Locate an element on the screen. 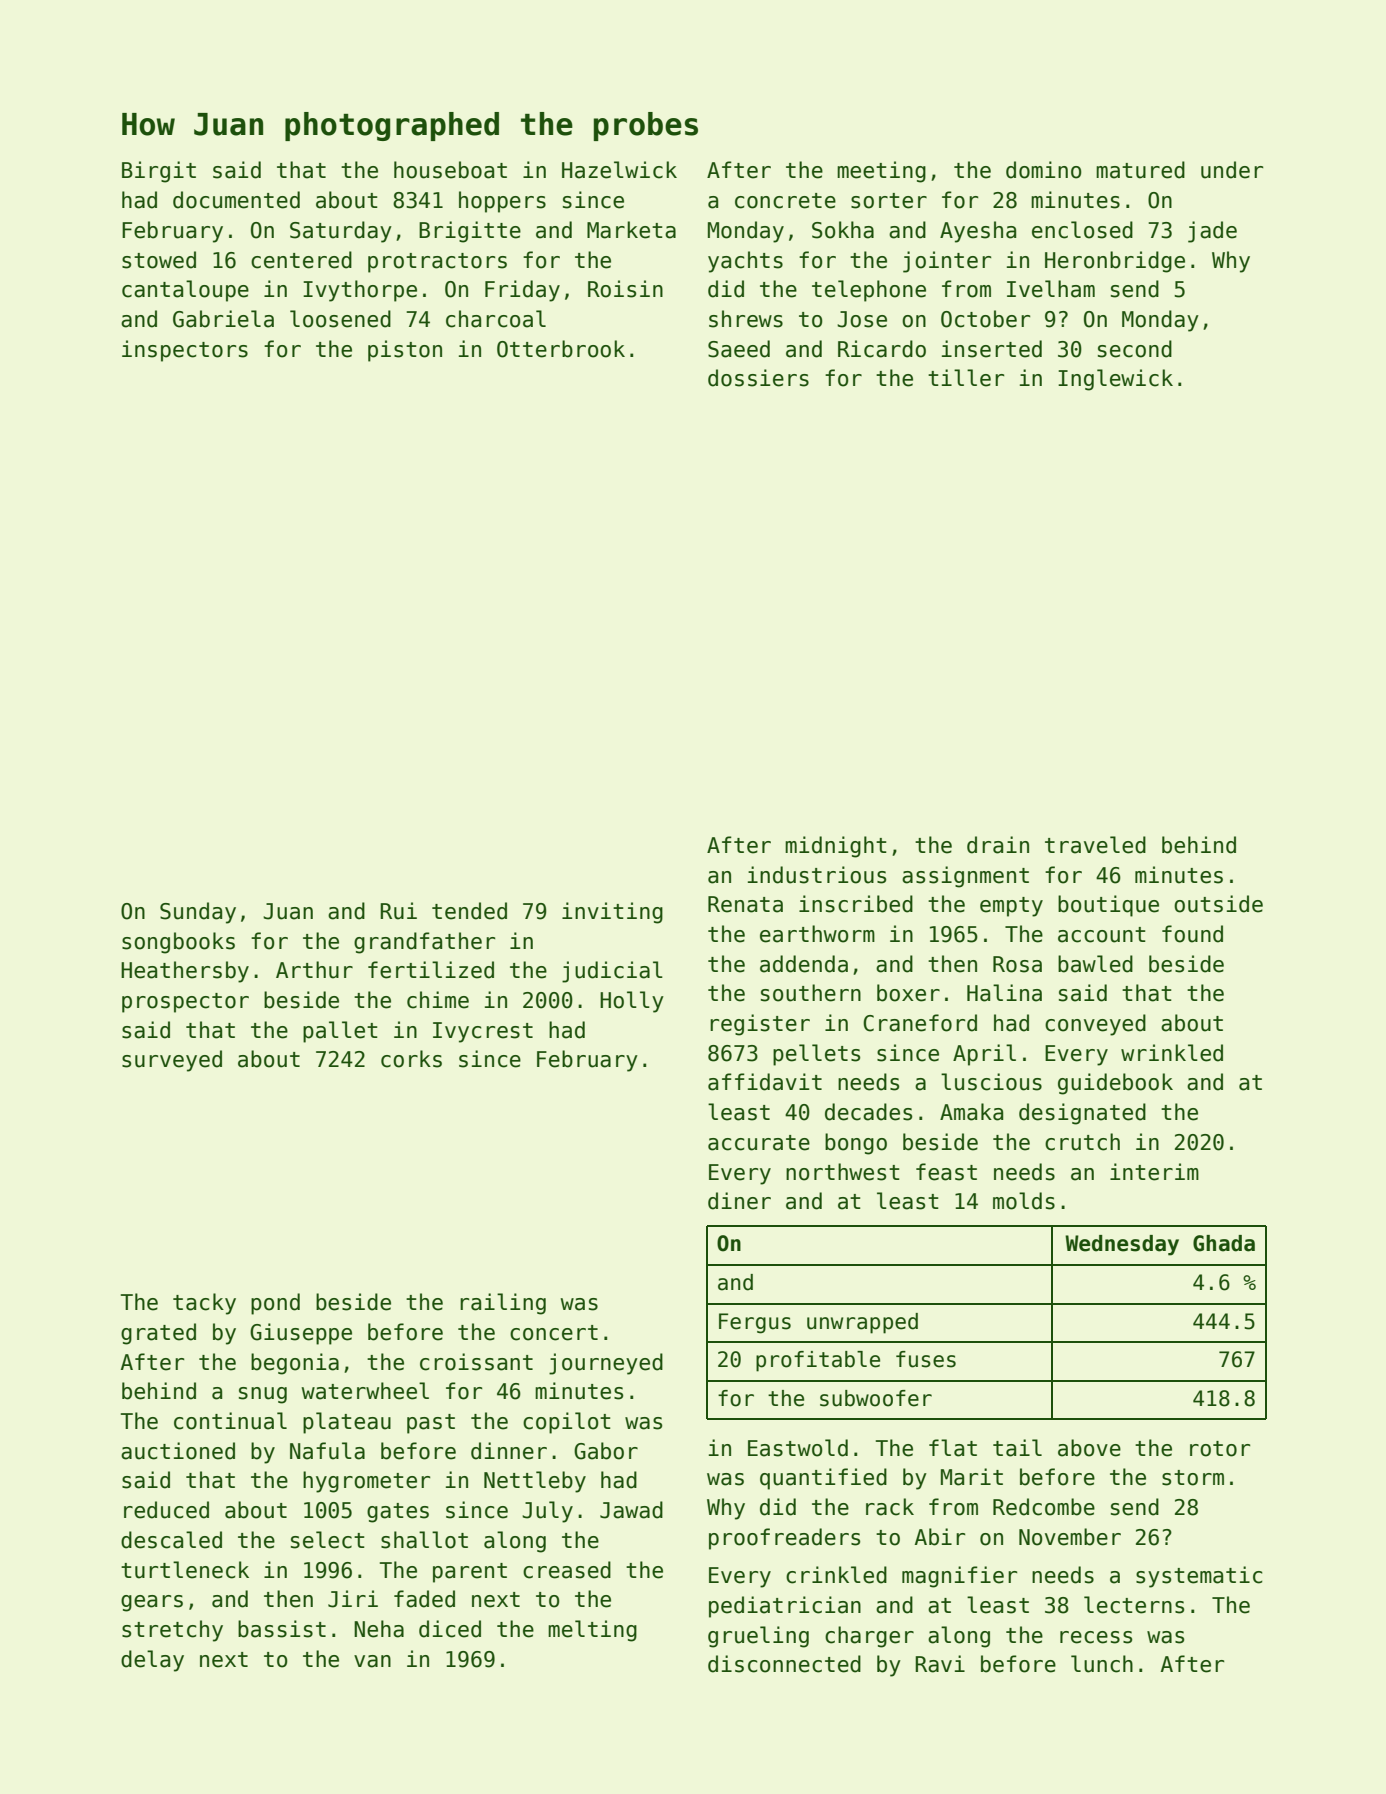 This screenshot has height=1794, width=1386. wrinkled is located at coordinates (1172, 1053).
